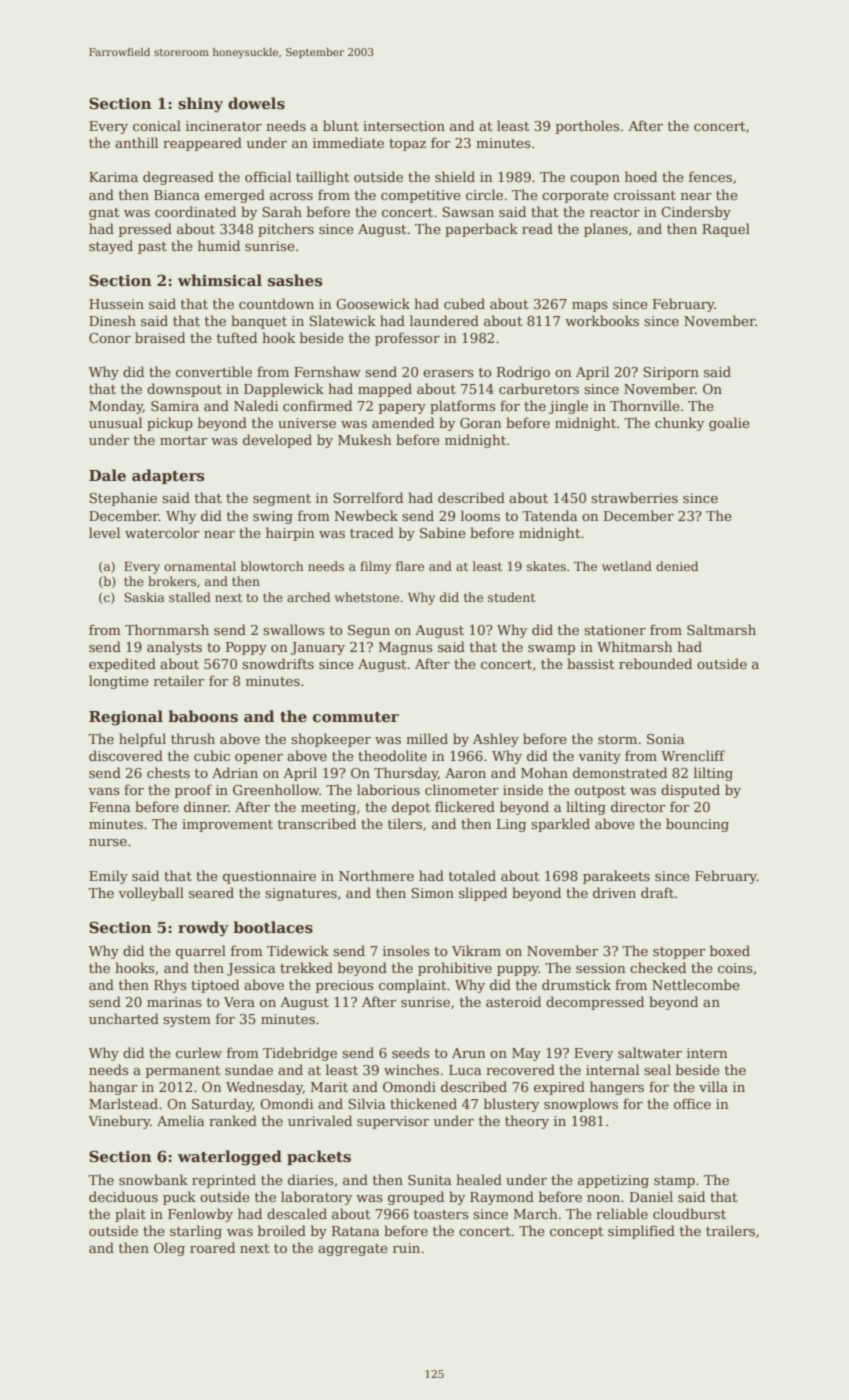  Describe the element at coordinates (169, 1249) in the image. I see `Oleg` at that location.
